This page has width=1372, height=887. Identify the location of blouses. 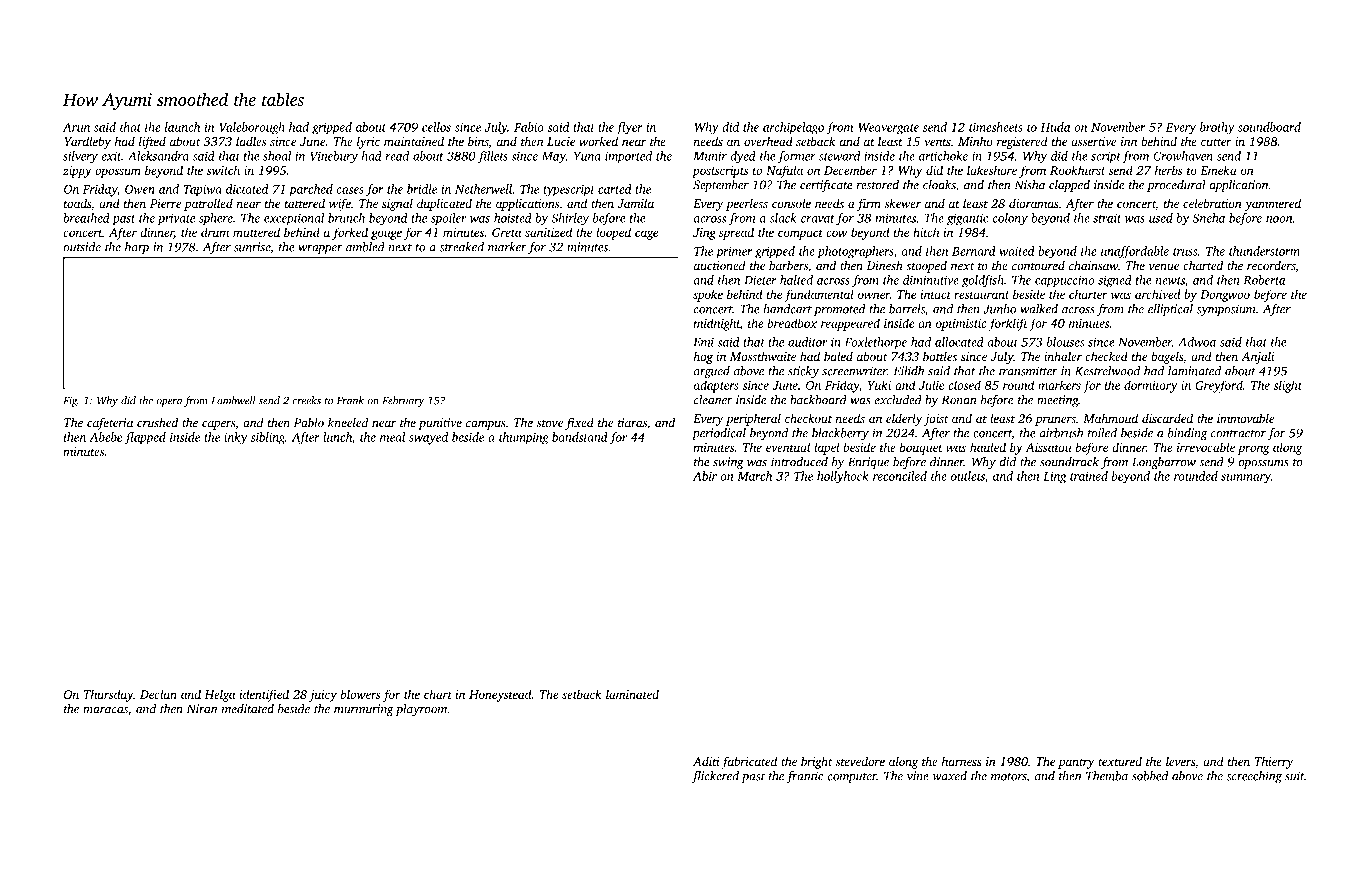
(1065, 342).
